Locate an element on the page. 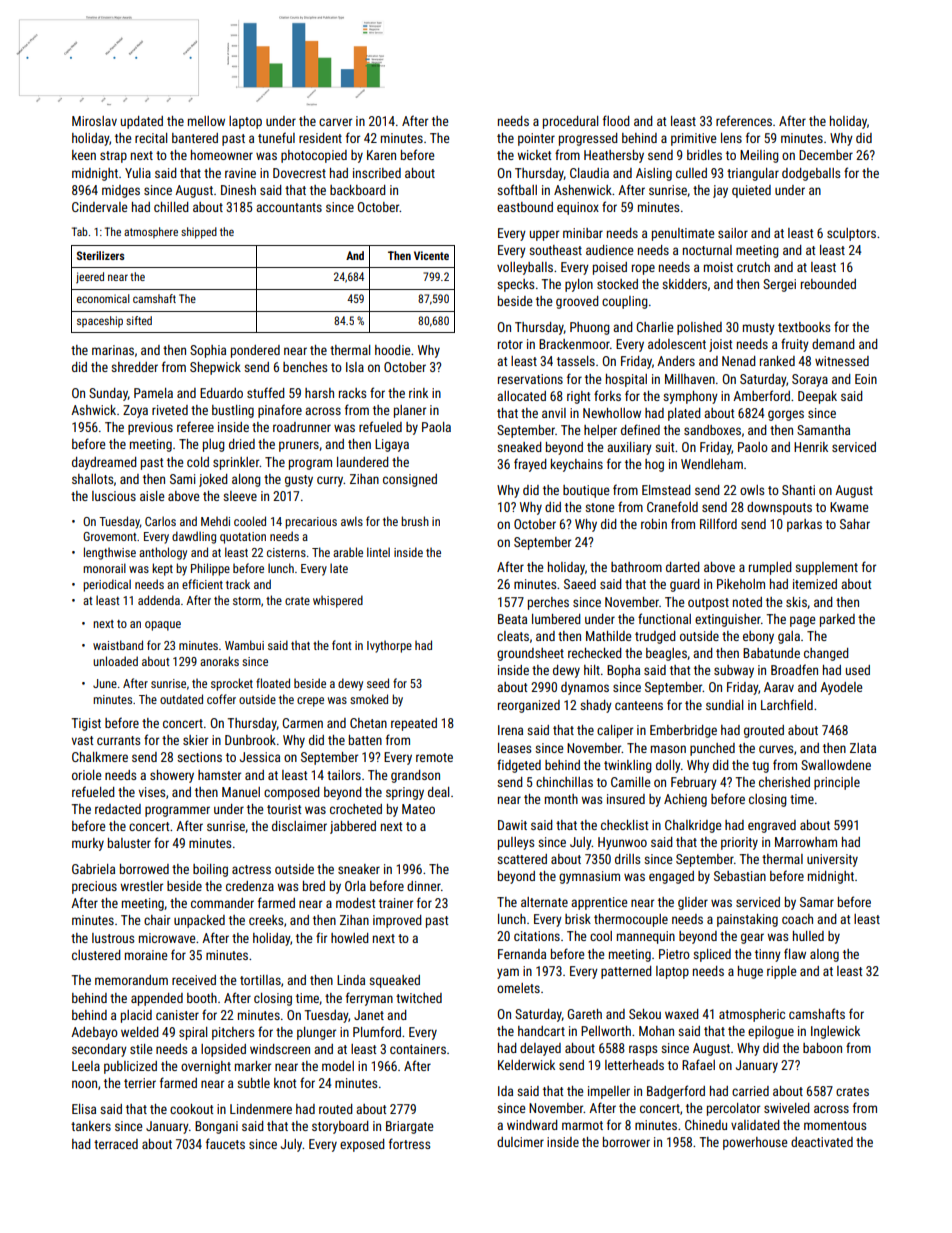 This document has width=952, height=1233. baluster is located at coordinates (129, 843).
